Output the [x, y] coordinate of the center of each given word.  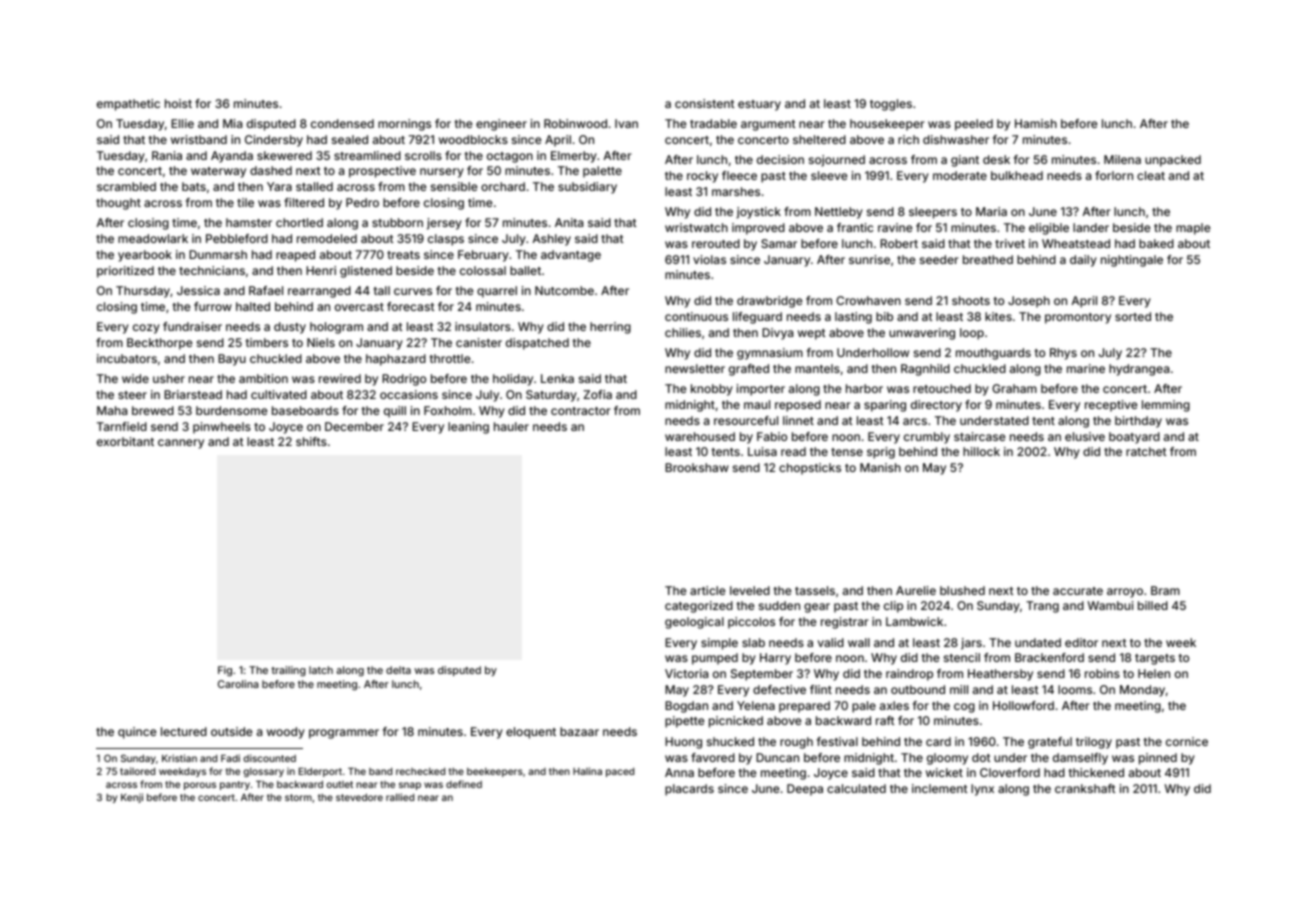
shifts [311, 441]
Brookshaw [697, 467]
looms [1075, 689]
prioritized [125, 272]
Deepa [805, 790]
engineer [501, 125]
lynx [982, 790]
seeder [939, 259]
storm [298, 797]
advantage [571, 256]
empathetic [128, 105]
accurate [1078, 591]
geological [694, 623]
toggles [891, 105]
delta [398, 670]
